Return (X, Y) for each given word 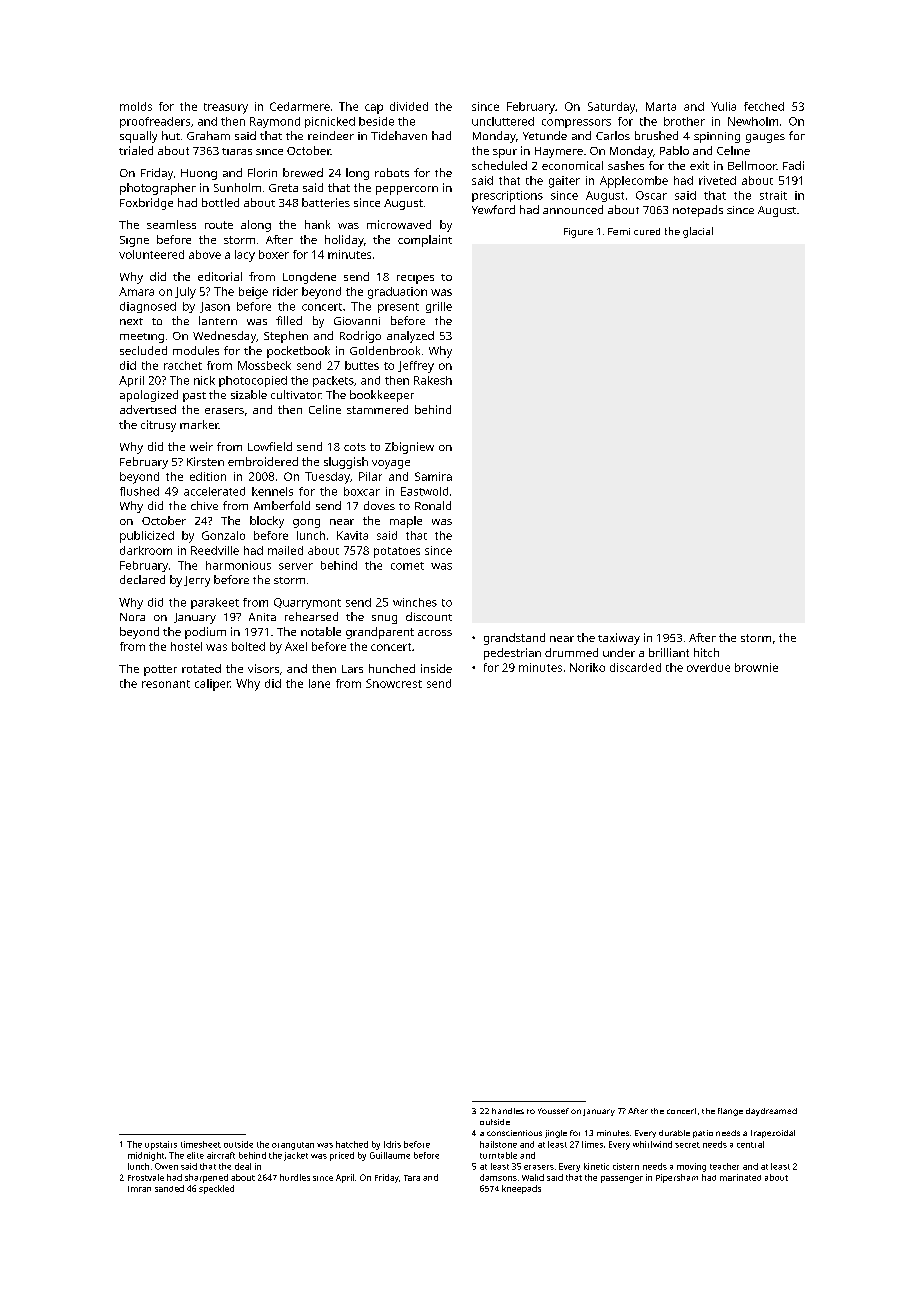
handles (508, 1111)
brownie (756, 667)
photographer (158, 189)
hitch (706, 652)
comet (407, 566)
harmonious (238, 565)
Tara (412, 1178)
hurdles (295, 1177)
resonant (166, 684)
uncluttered (503, 121)
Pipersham (677, 1178)
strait (773, 195)
